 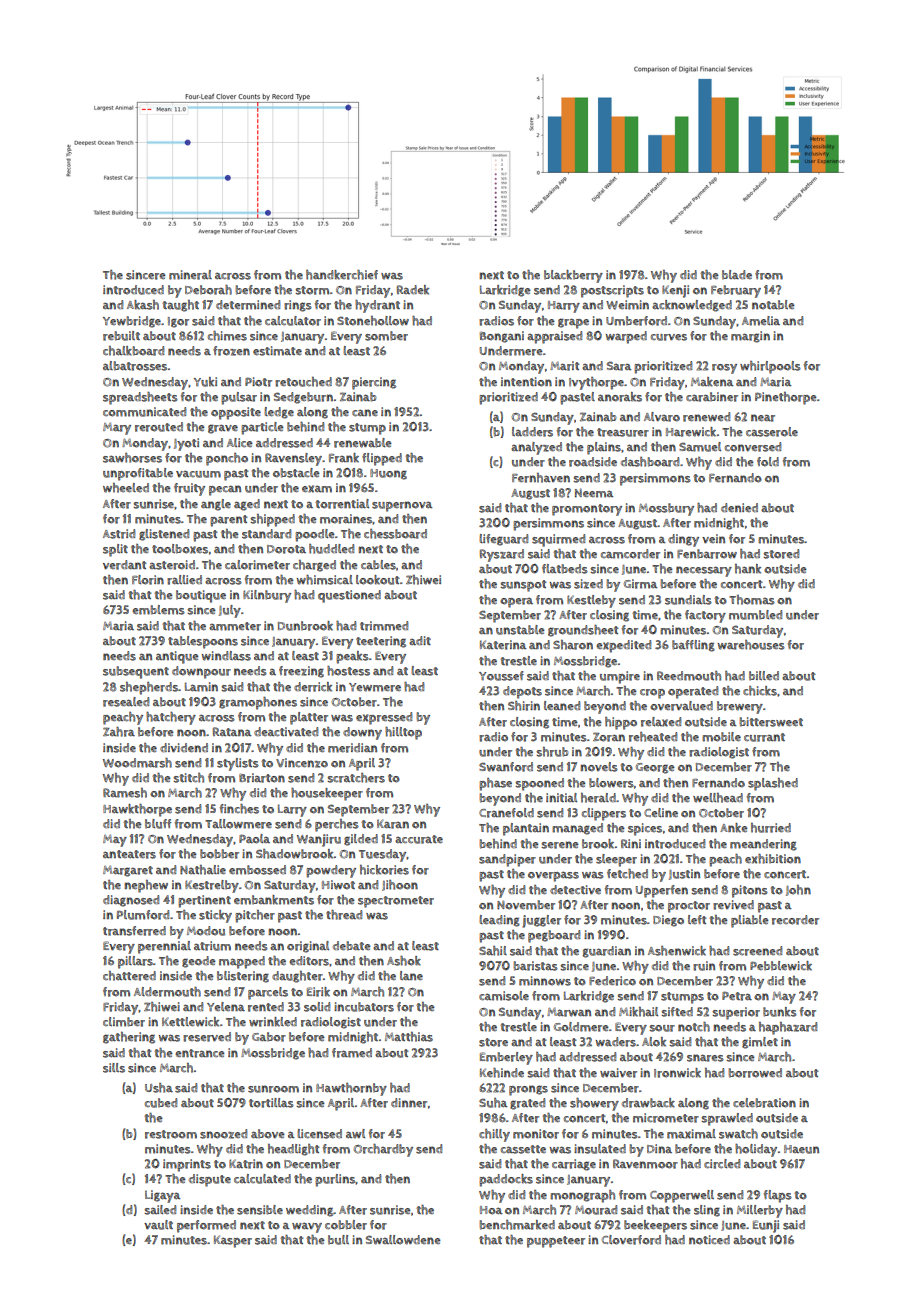 What do you see at coordinates (785, 398) in the screenshot?
I see `Pinethorpe` at bounding box center [785, 398].
